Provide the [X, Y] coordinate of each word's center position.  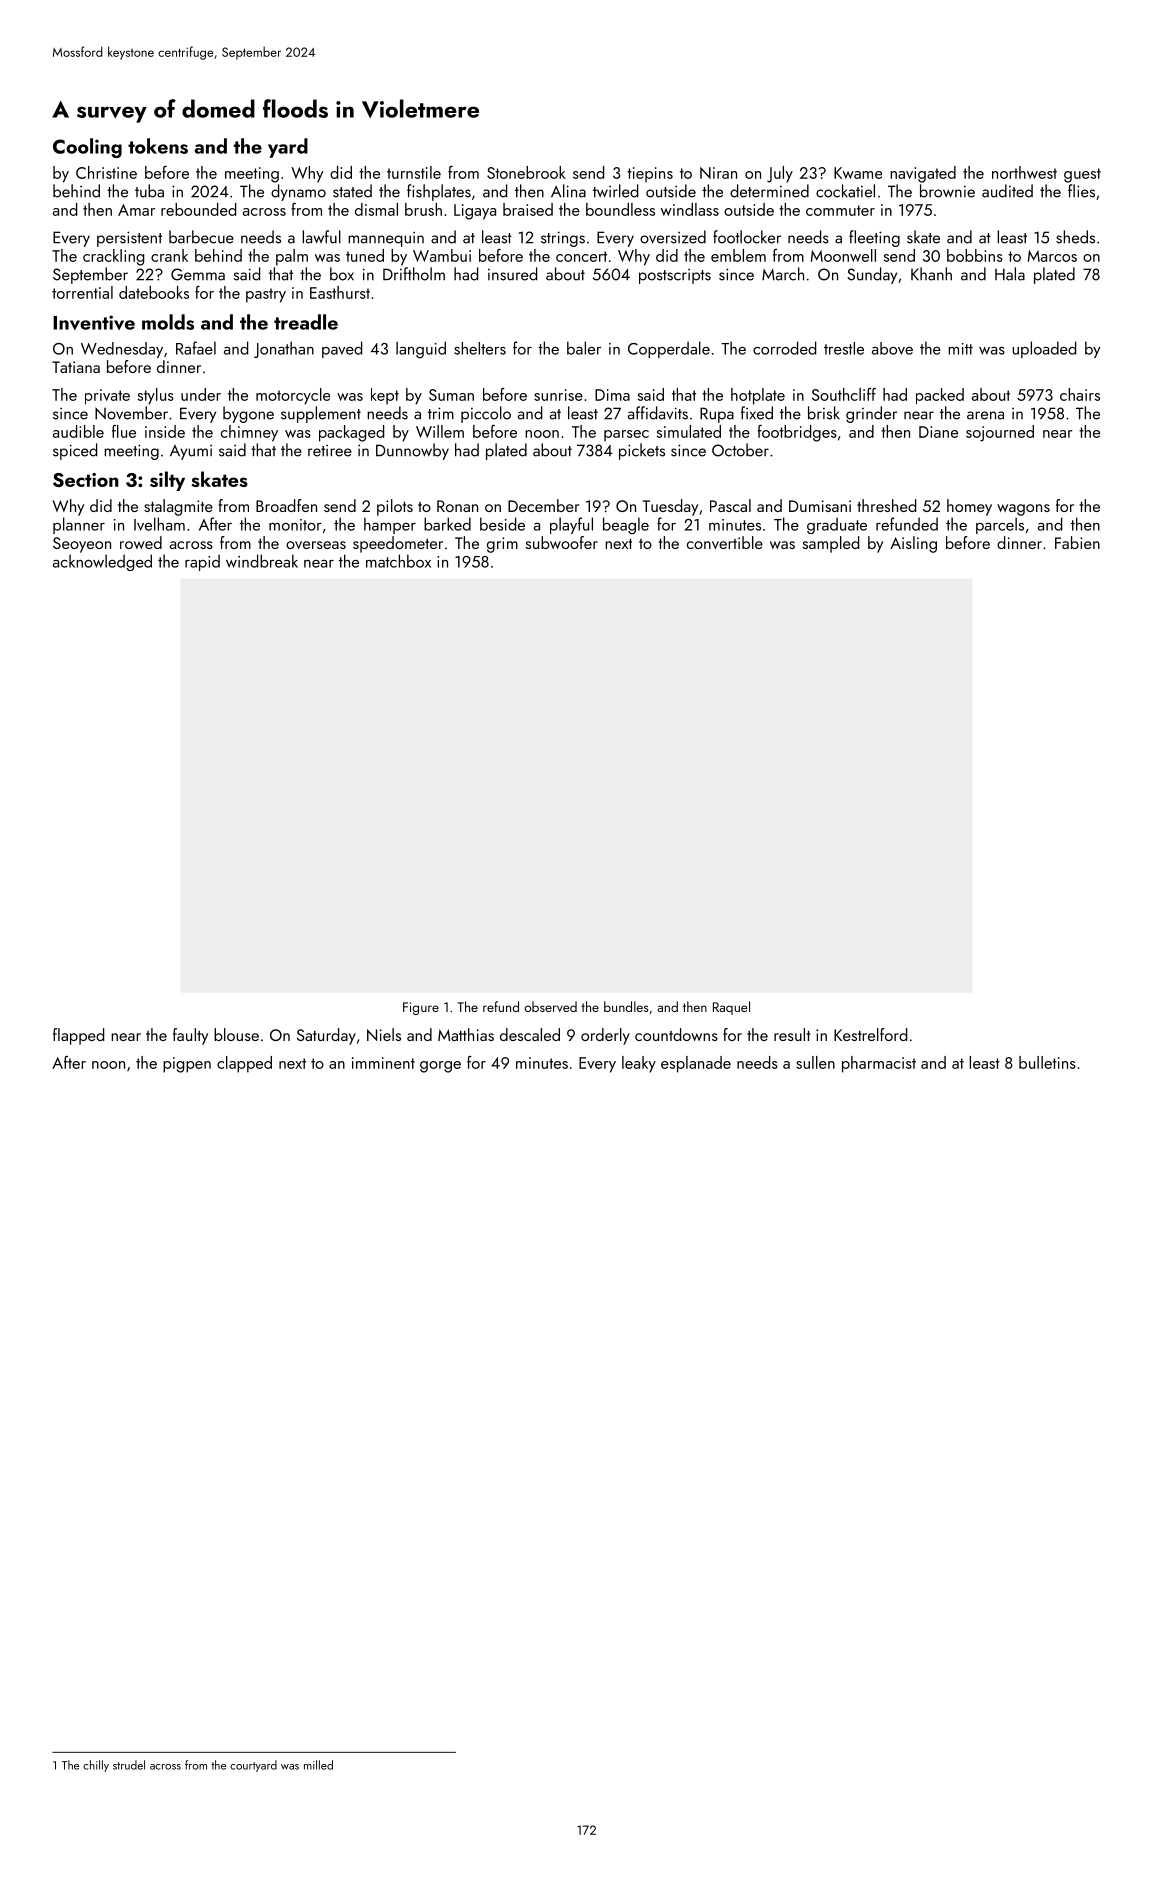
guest [1082, 175]
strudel [129, 1765]
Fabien [1077, 542]
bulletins [1047, 1062]
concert [581, 256]
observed [551, 1006]
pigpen [187, 1065]
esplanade [696, 1064]
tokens [158, 146]
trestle [844, 348]
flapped [78, 1036]
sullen [815, 1062]
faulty [190, 1036]
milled [318, 1765]
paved [342, 349]
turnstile [414, 172]
